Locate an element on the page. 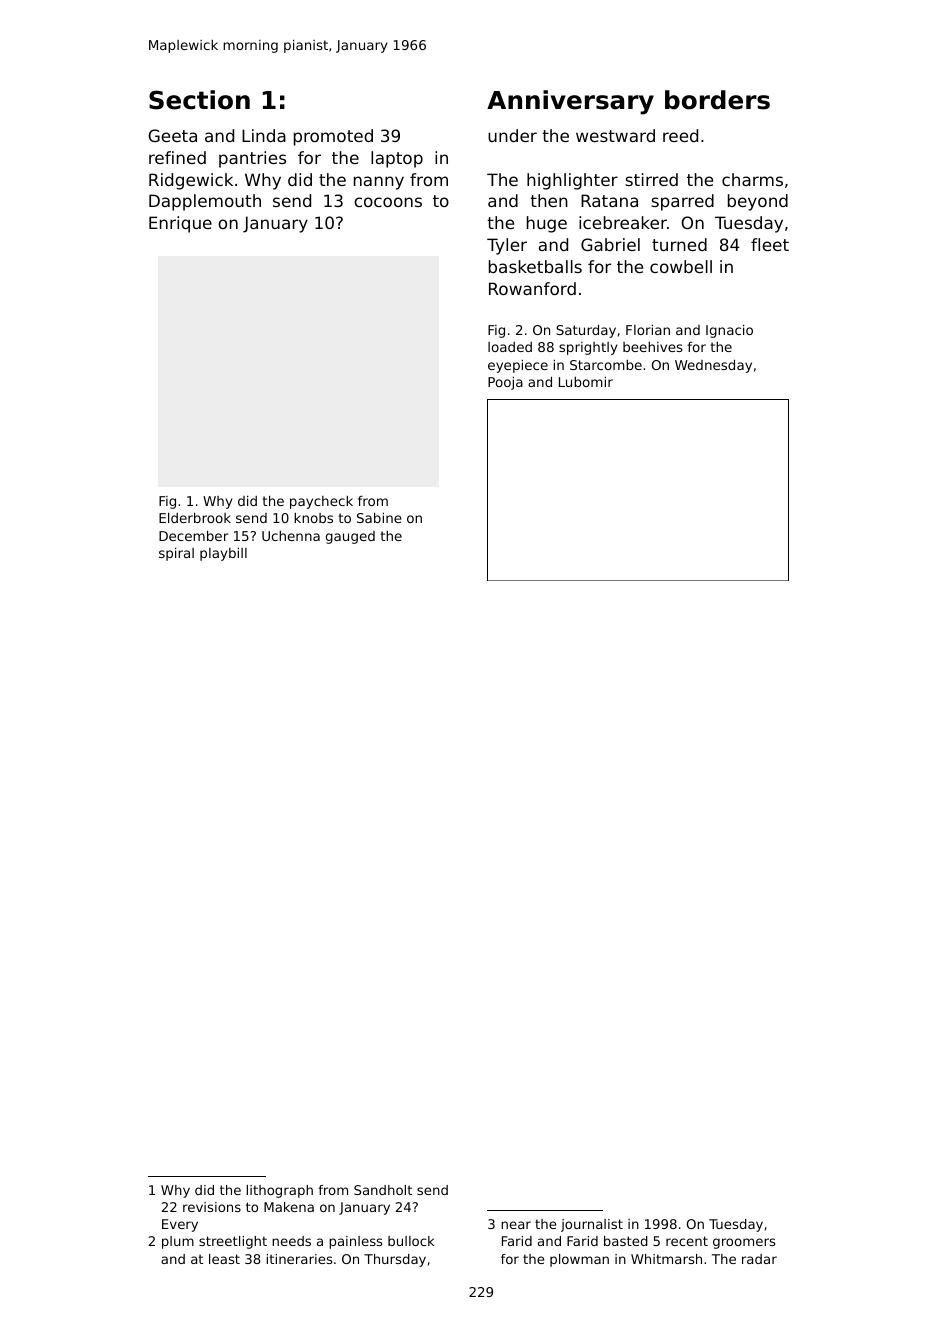  charms is located at coordinates (752, 179).
